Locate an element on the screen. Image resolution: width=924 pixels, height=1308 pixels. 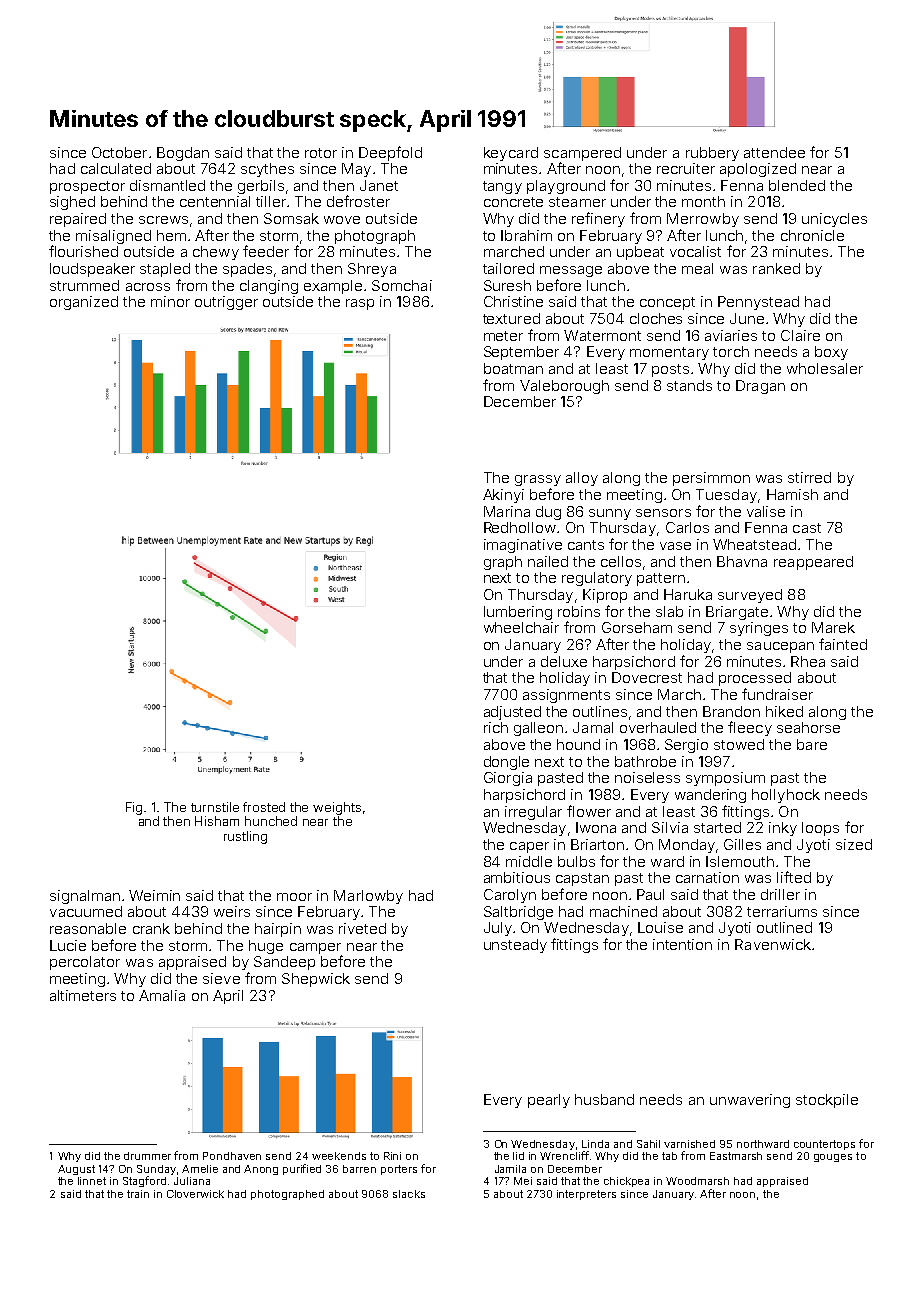
linnet is located at coordinates (92, 1181).
